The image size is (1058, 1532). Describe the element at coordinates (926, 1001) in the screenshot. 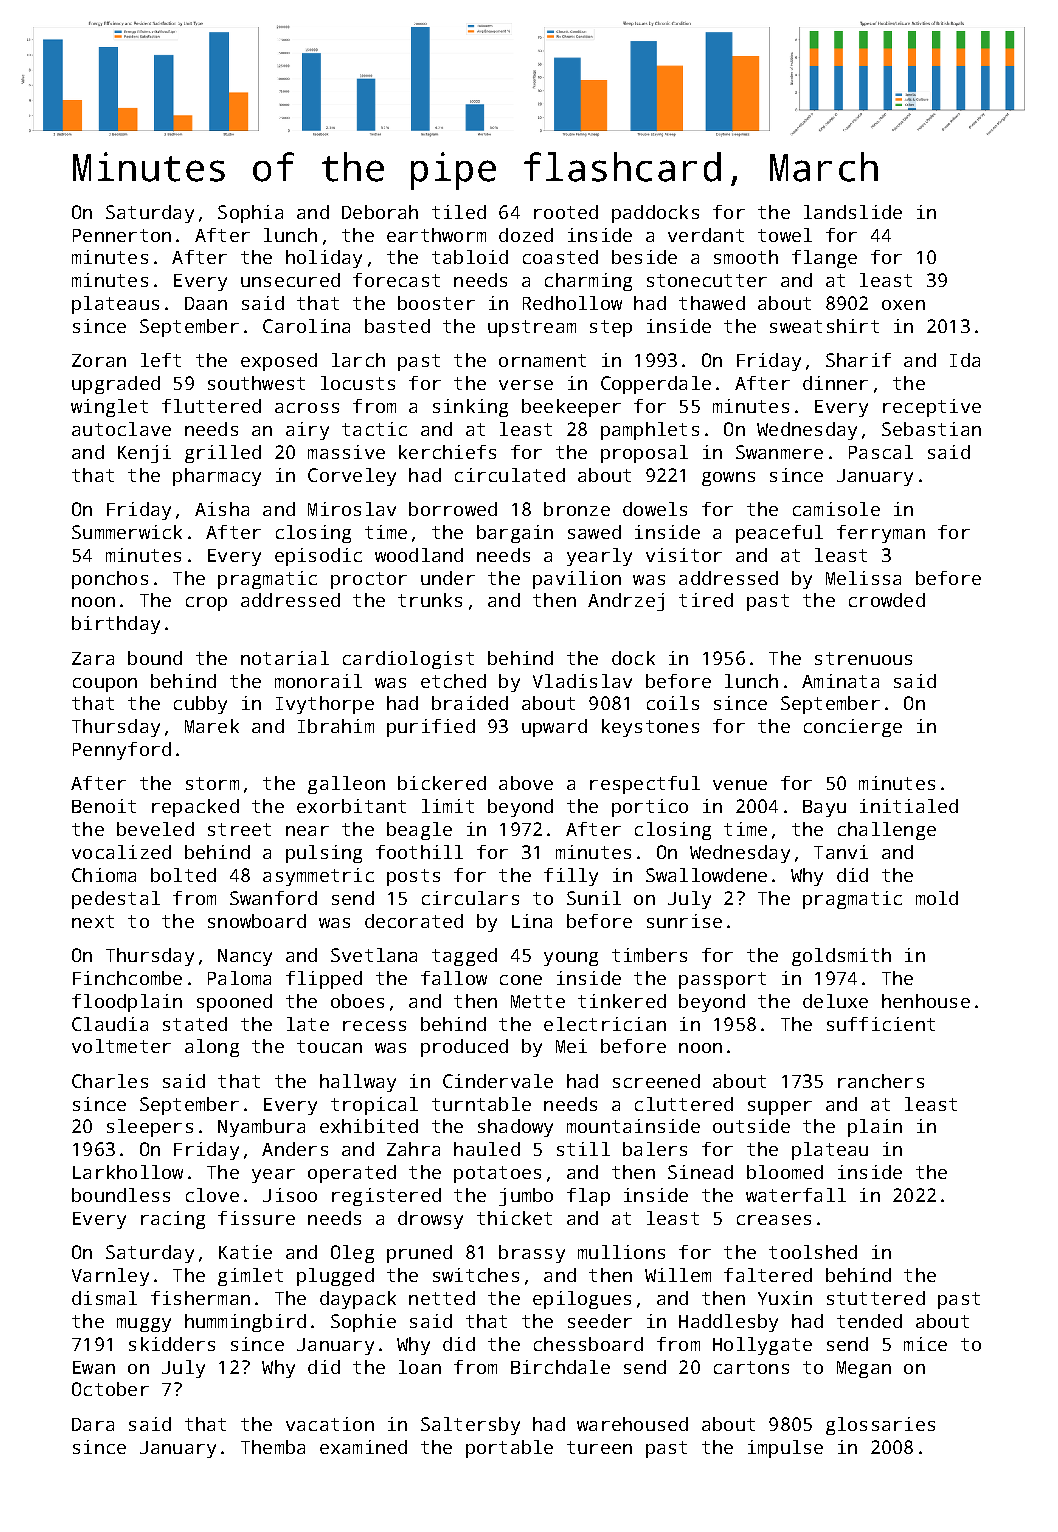

I see `henhouse` at that location.
